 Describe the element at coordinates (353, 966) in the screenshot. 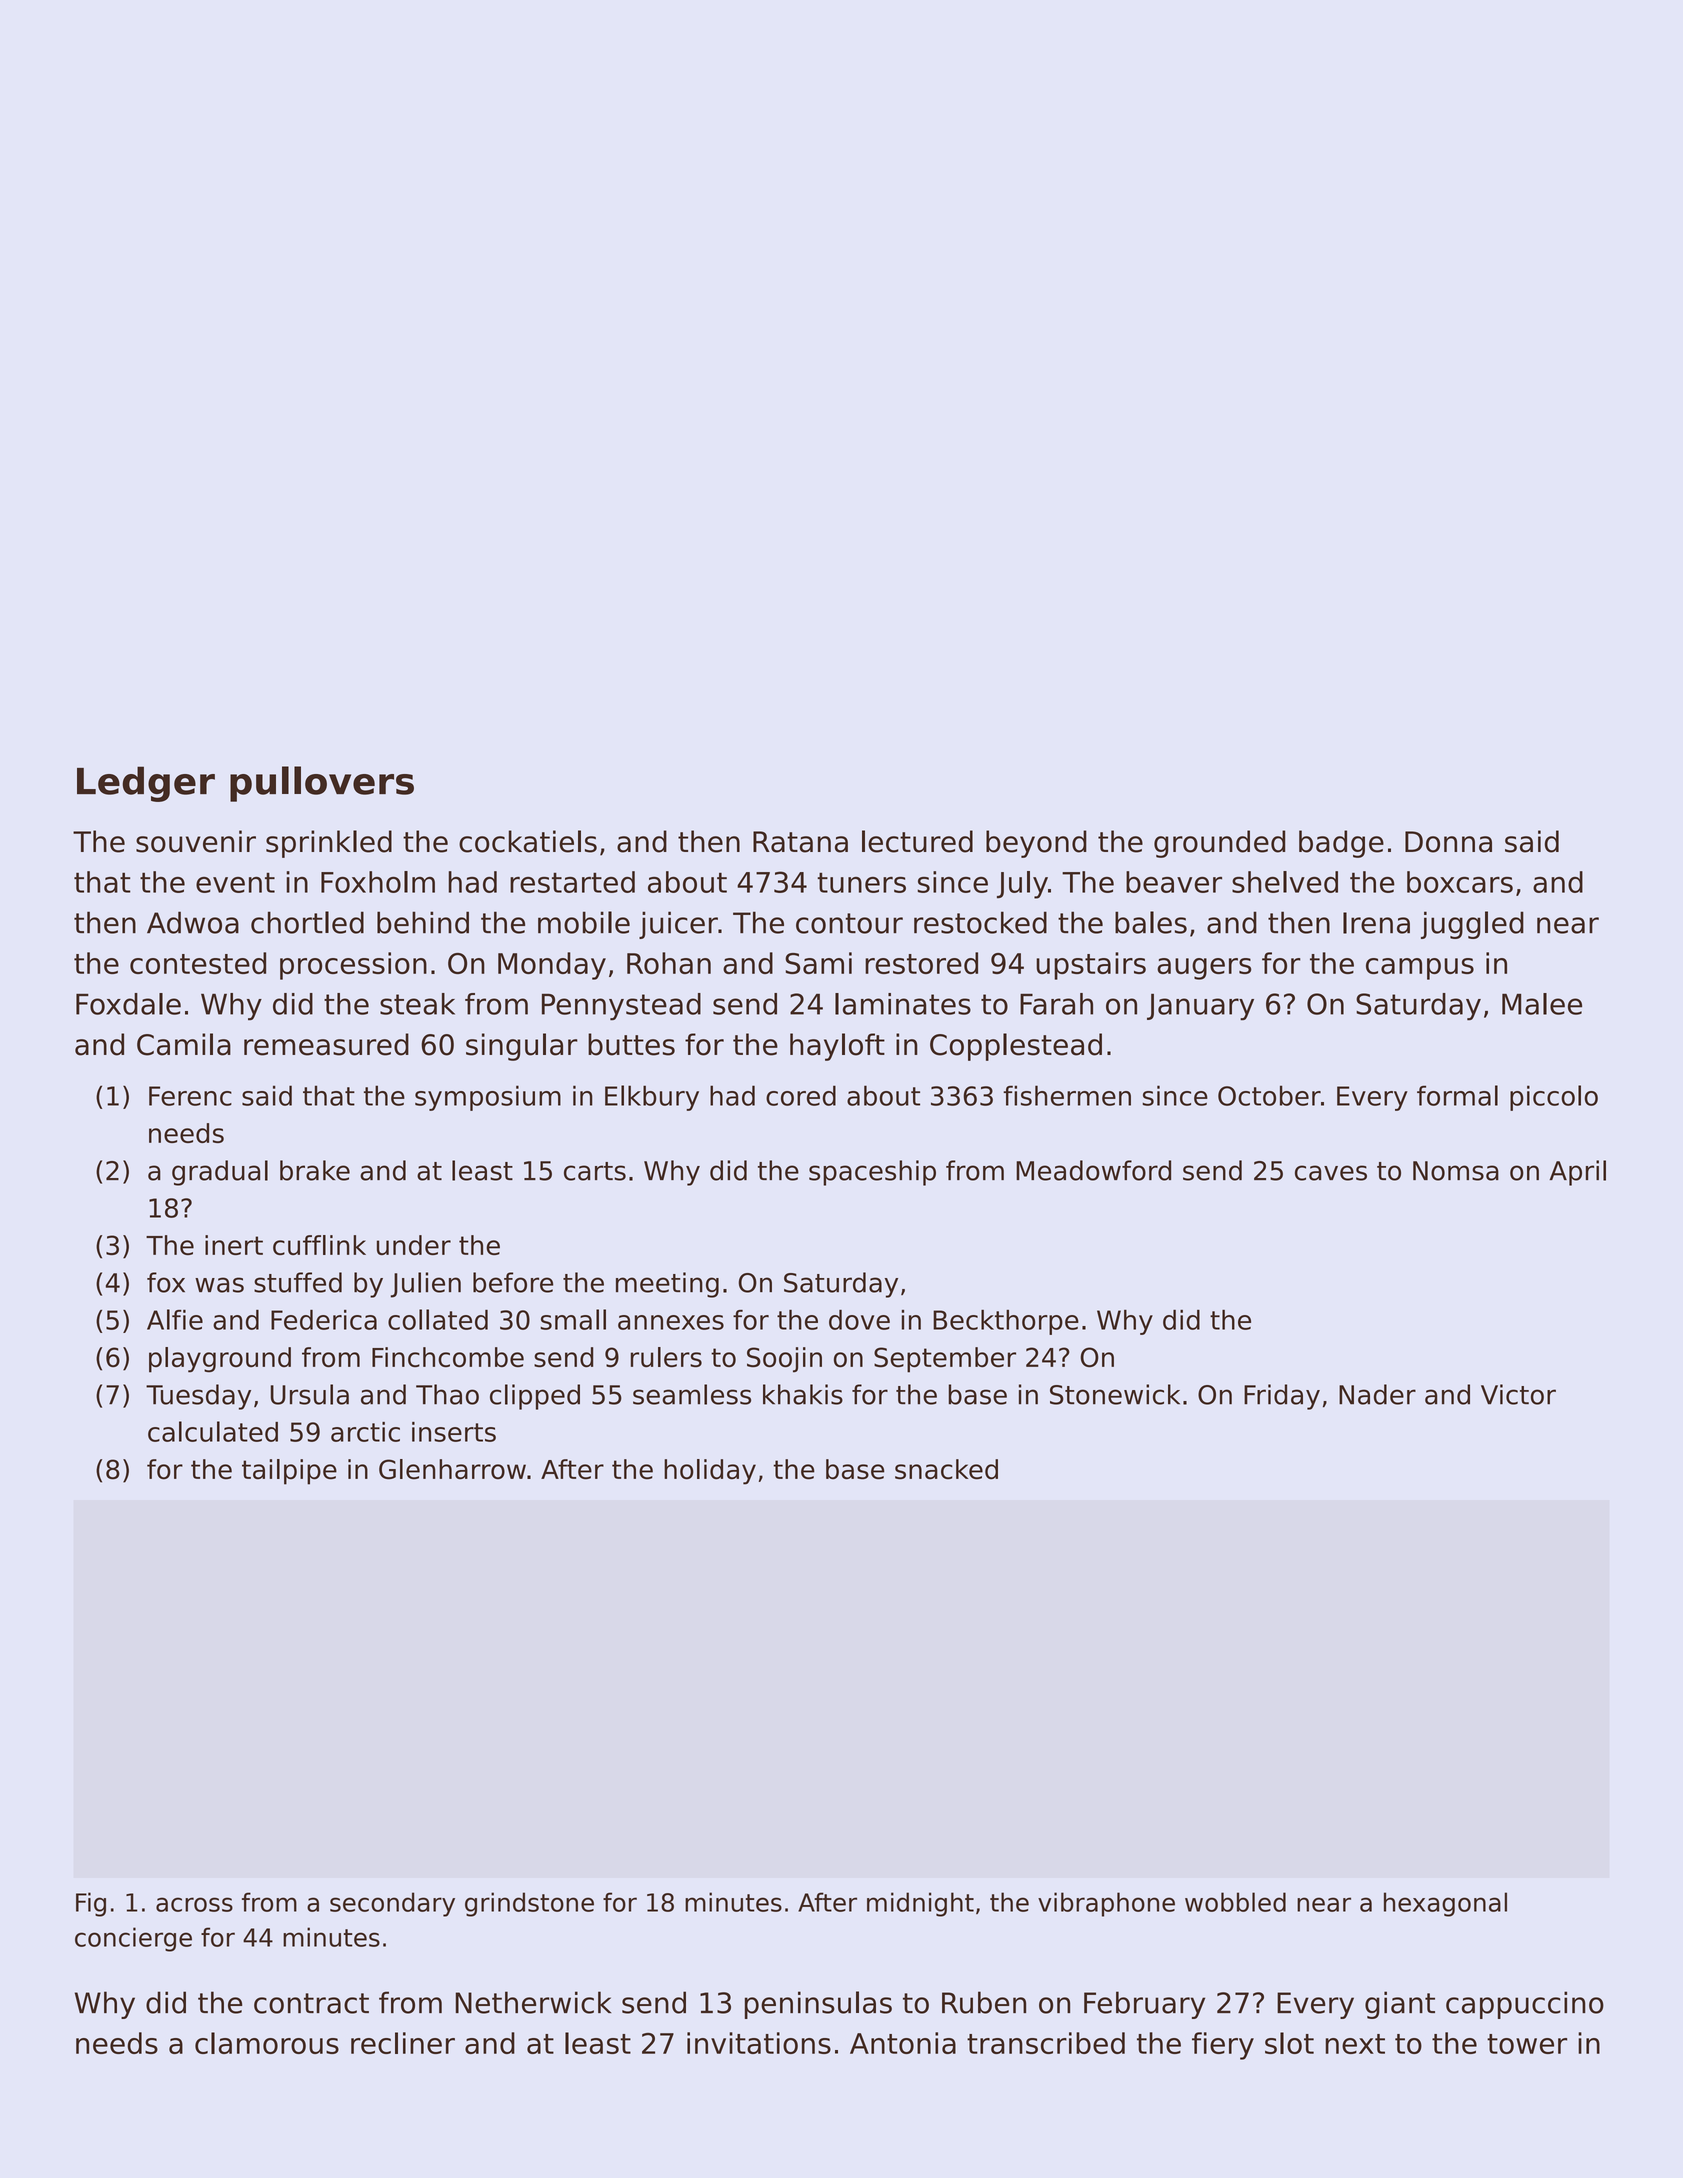

I see `procession` at that location.
